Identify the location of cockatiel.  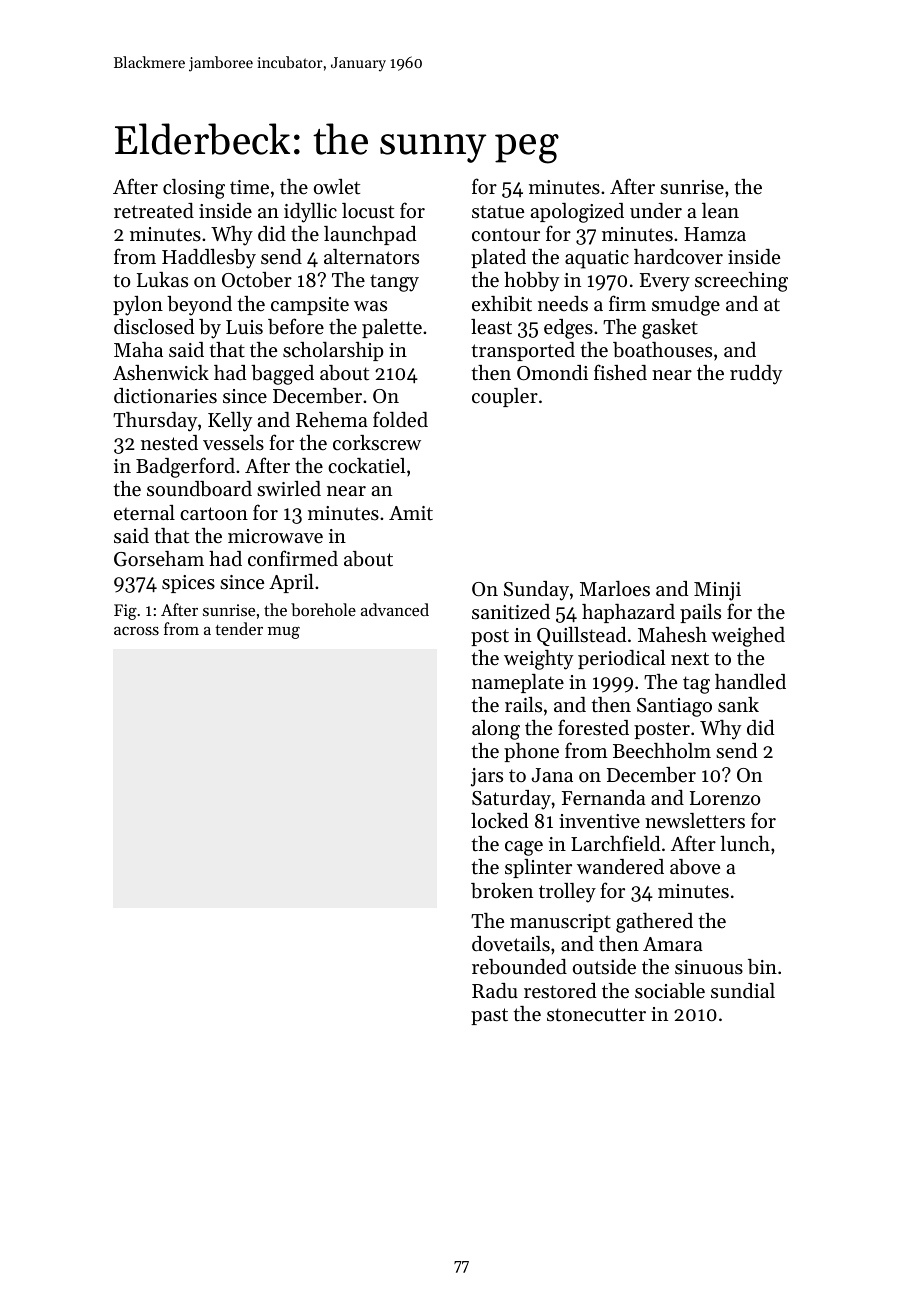
(366, 466).
